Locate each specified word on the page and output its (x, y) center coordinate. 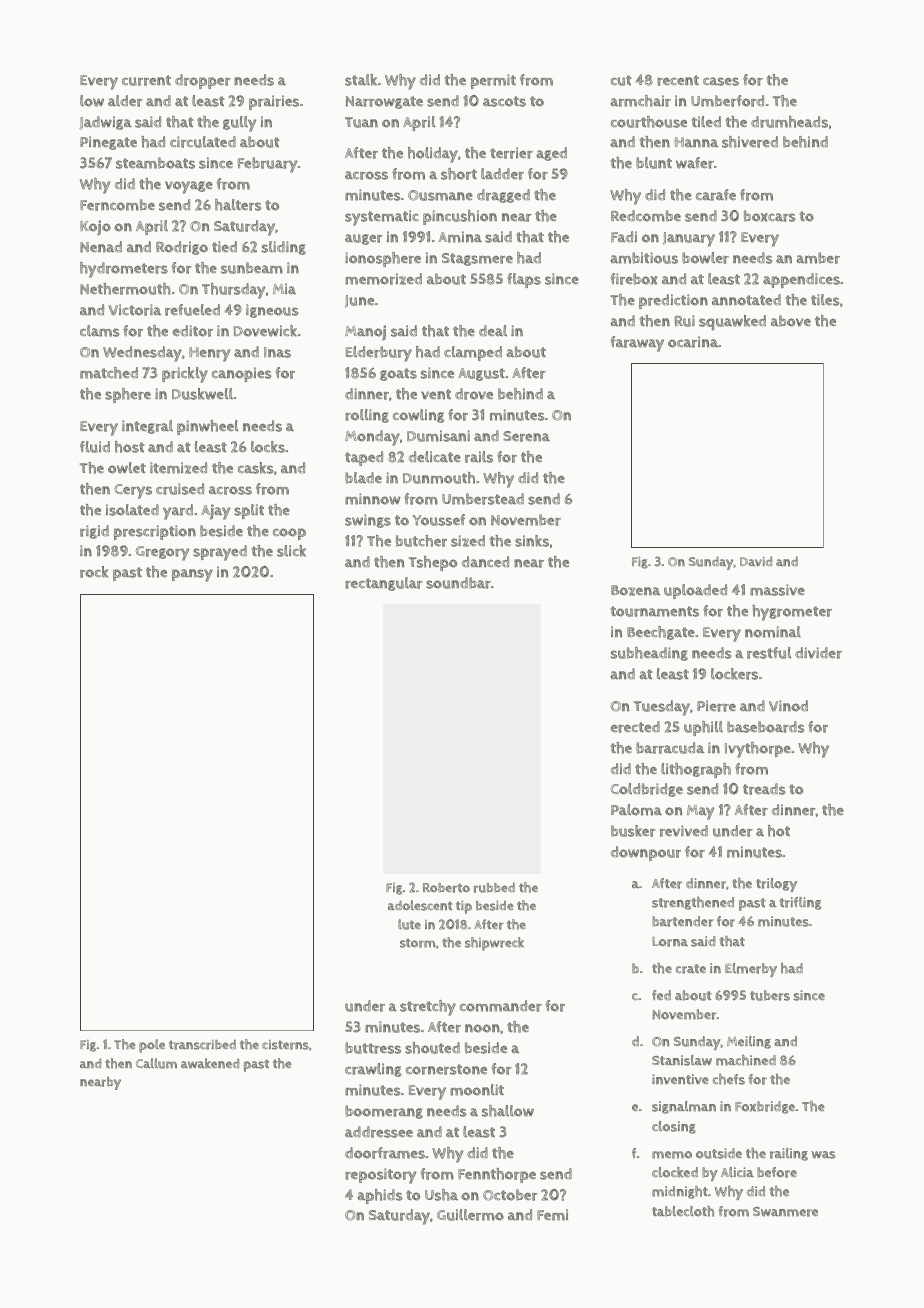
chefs (729, 1079)
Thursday (234, 291)
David (756, 561)
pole (152, 1046)
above (791, 321)
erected (635, 727)
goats (398, 374)
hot (779, 831)
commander (501, 1006)
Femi (552, 1215)
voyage (189, 187)
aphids (380, 1196)
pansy (192, 575)
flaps (524, 280)
